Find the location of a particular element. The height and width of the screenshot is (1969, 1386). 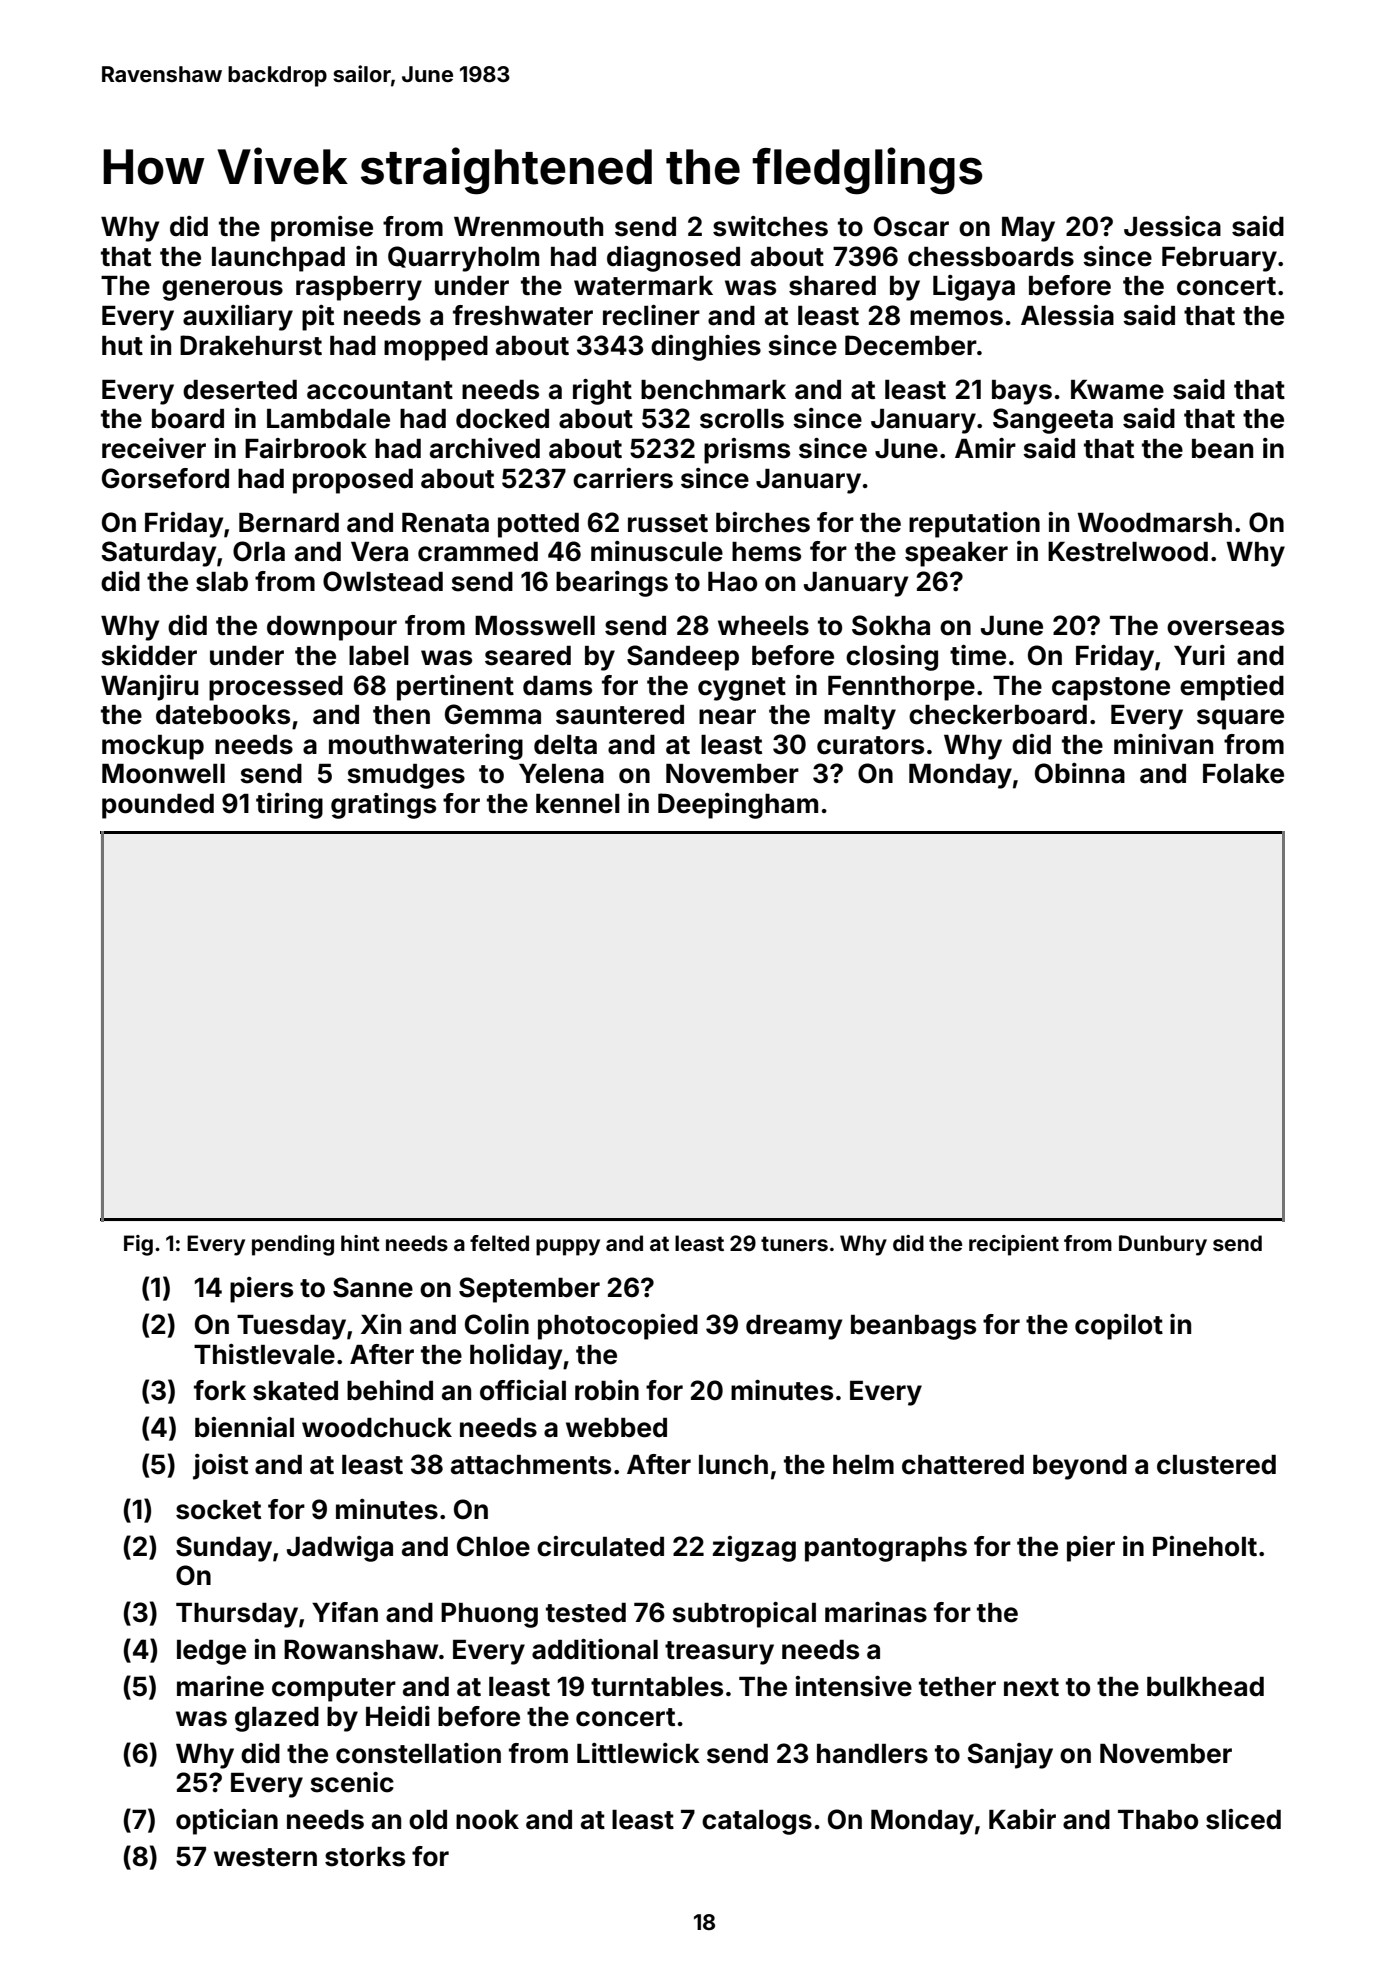

next is located at coordinates (1031, 1687).
